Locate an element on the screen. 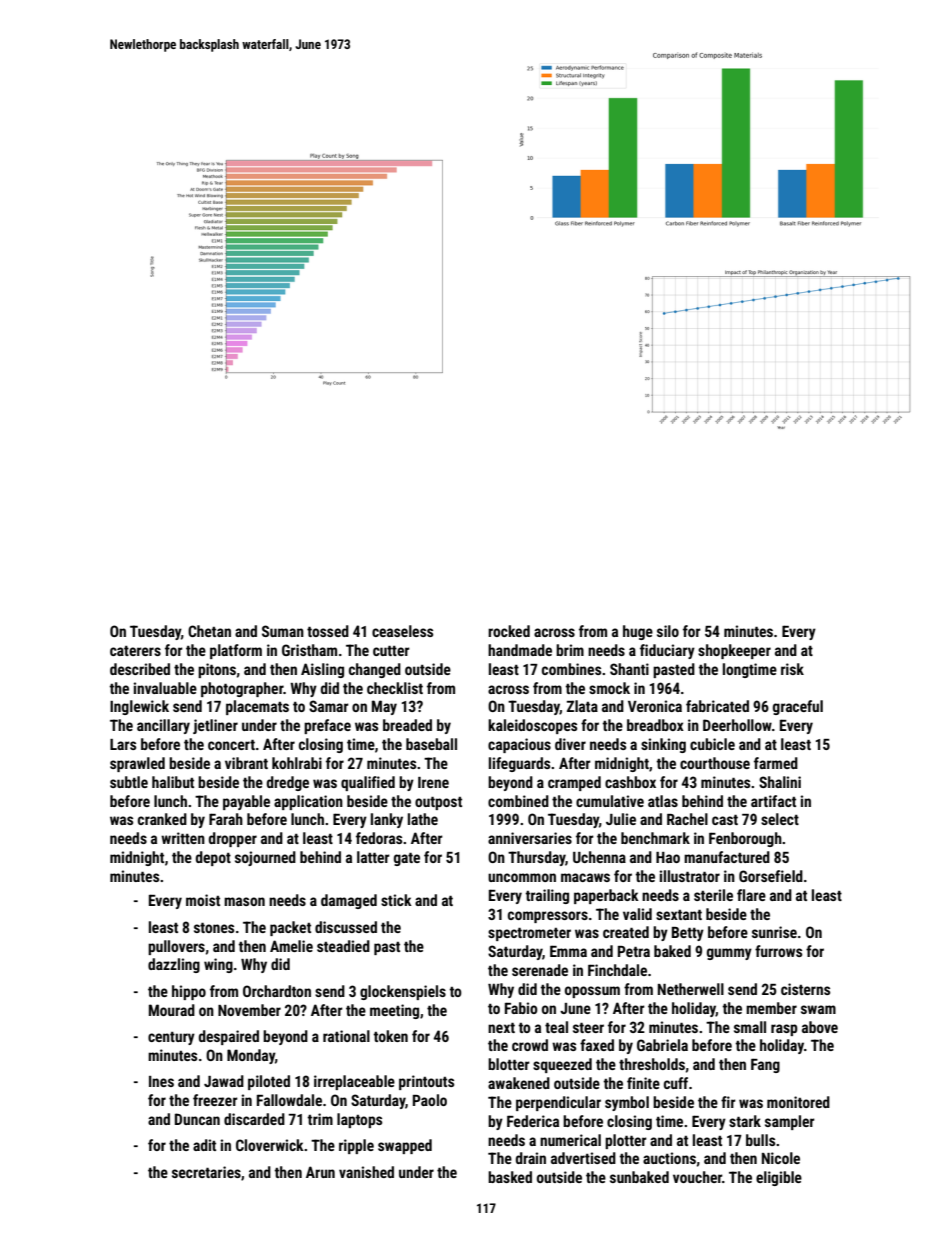  Shalini is located at coordinates (780, 782).
